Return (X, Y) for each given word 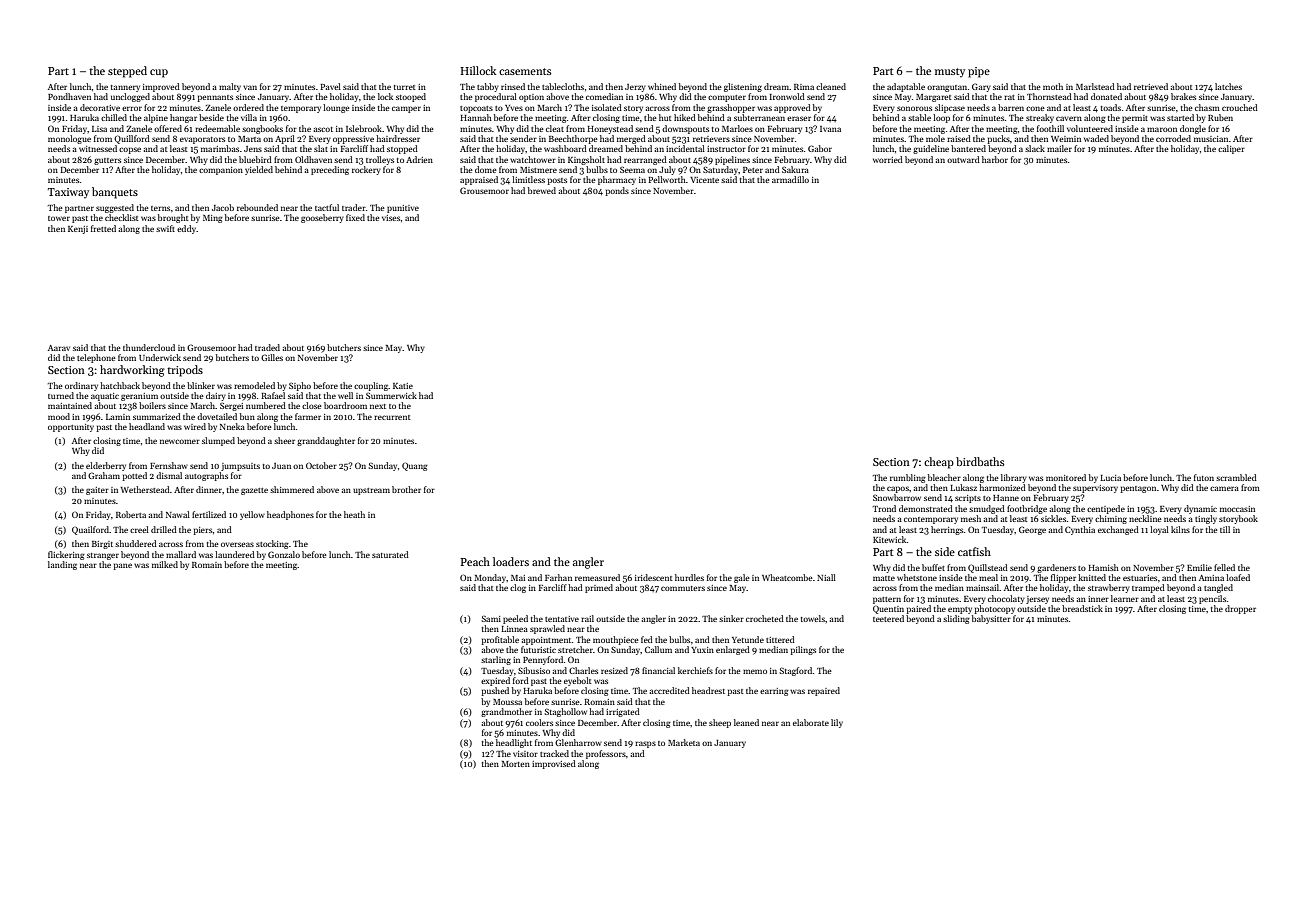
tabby (488, 87)
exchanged (1118, 530)
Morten (515, 764)
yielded (259, 170)
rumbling (908, 478)
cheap (939, 463)
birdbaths (980, 461)
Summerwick (391, 395)
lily (837, 723)
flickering (66, 555)
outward (963, 159)
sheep (720, 723)
